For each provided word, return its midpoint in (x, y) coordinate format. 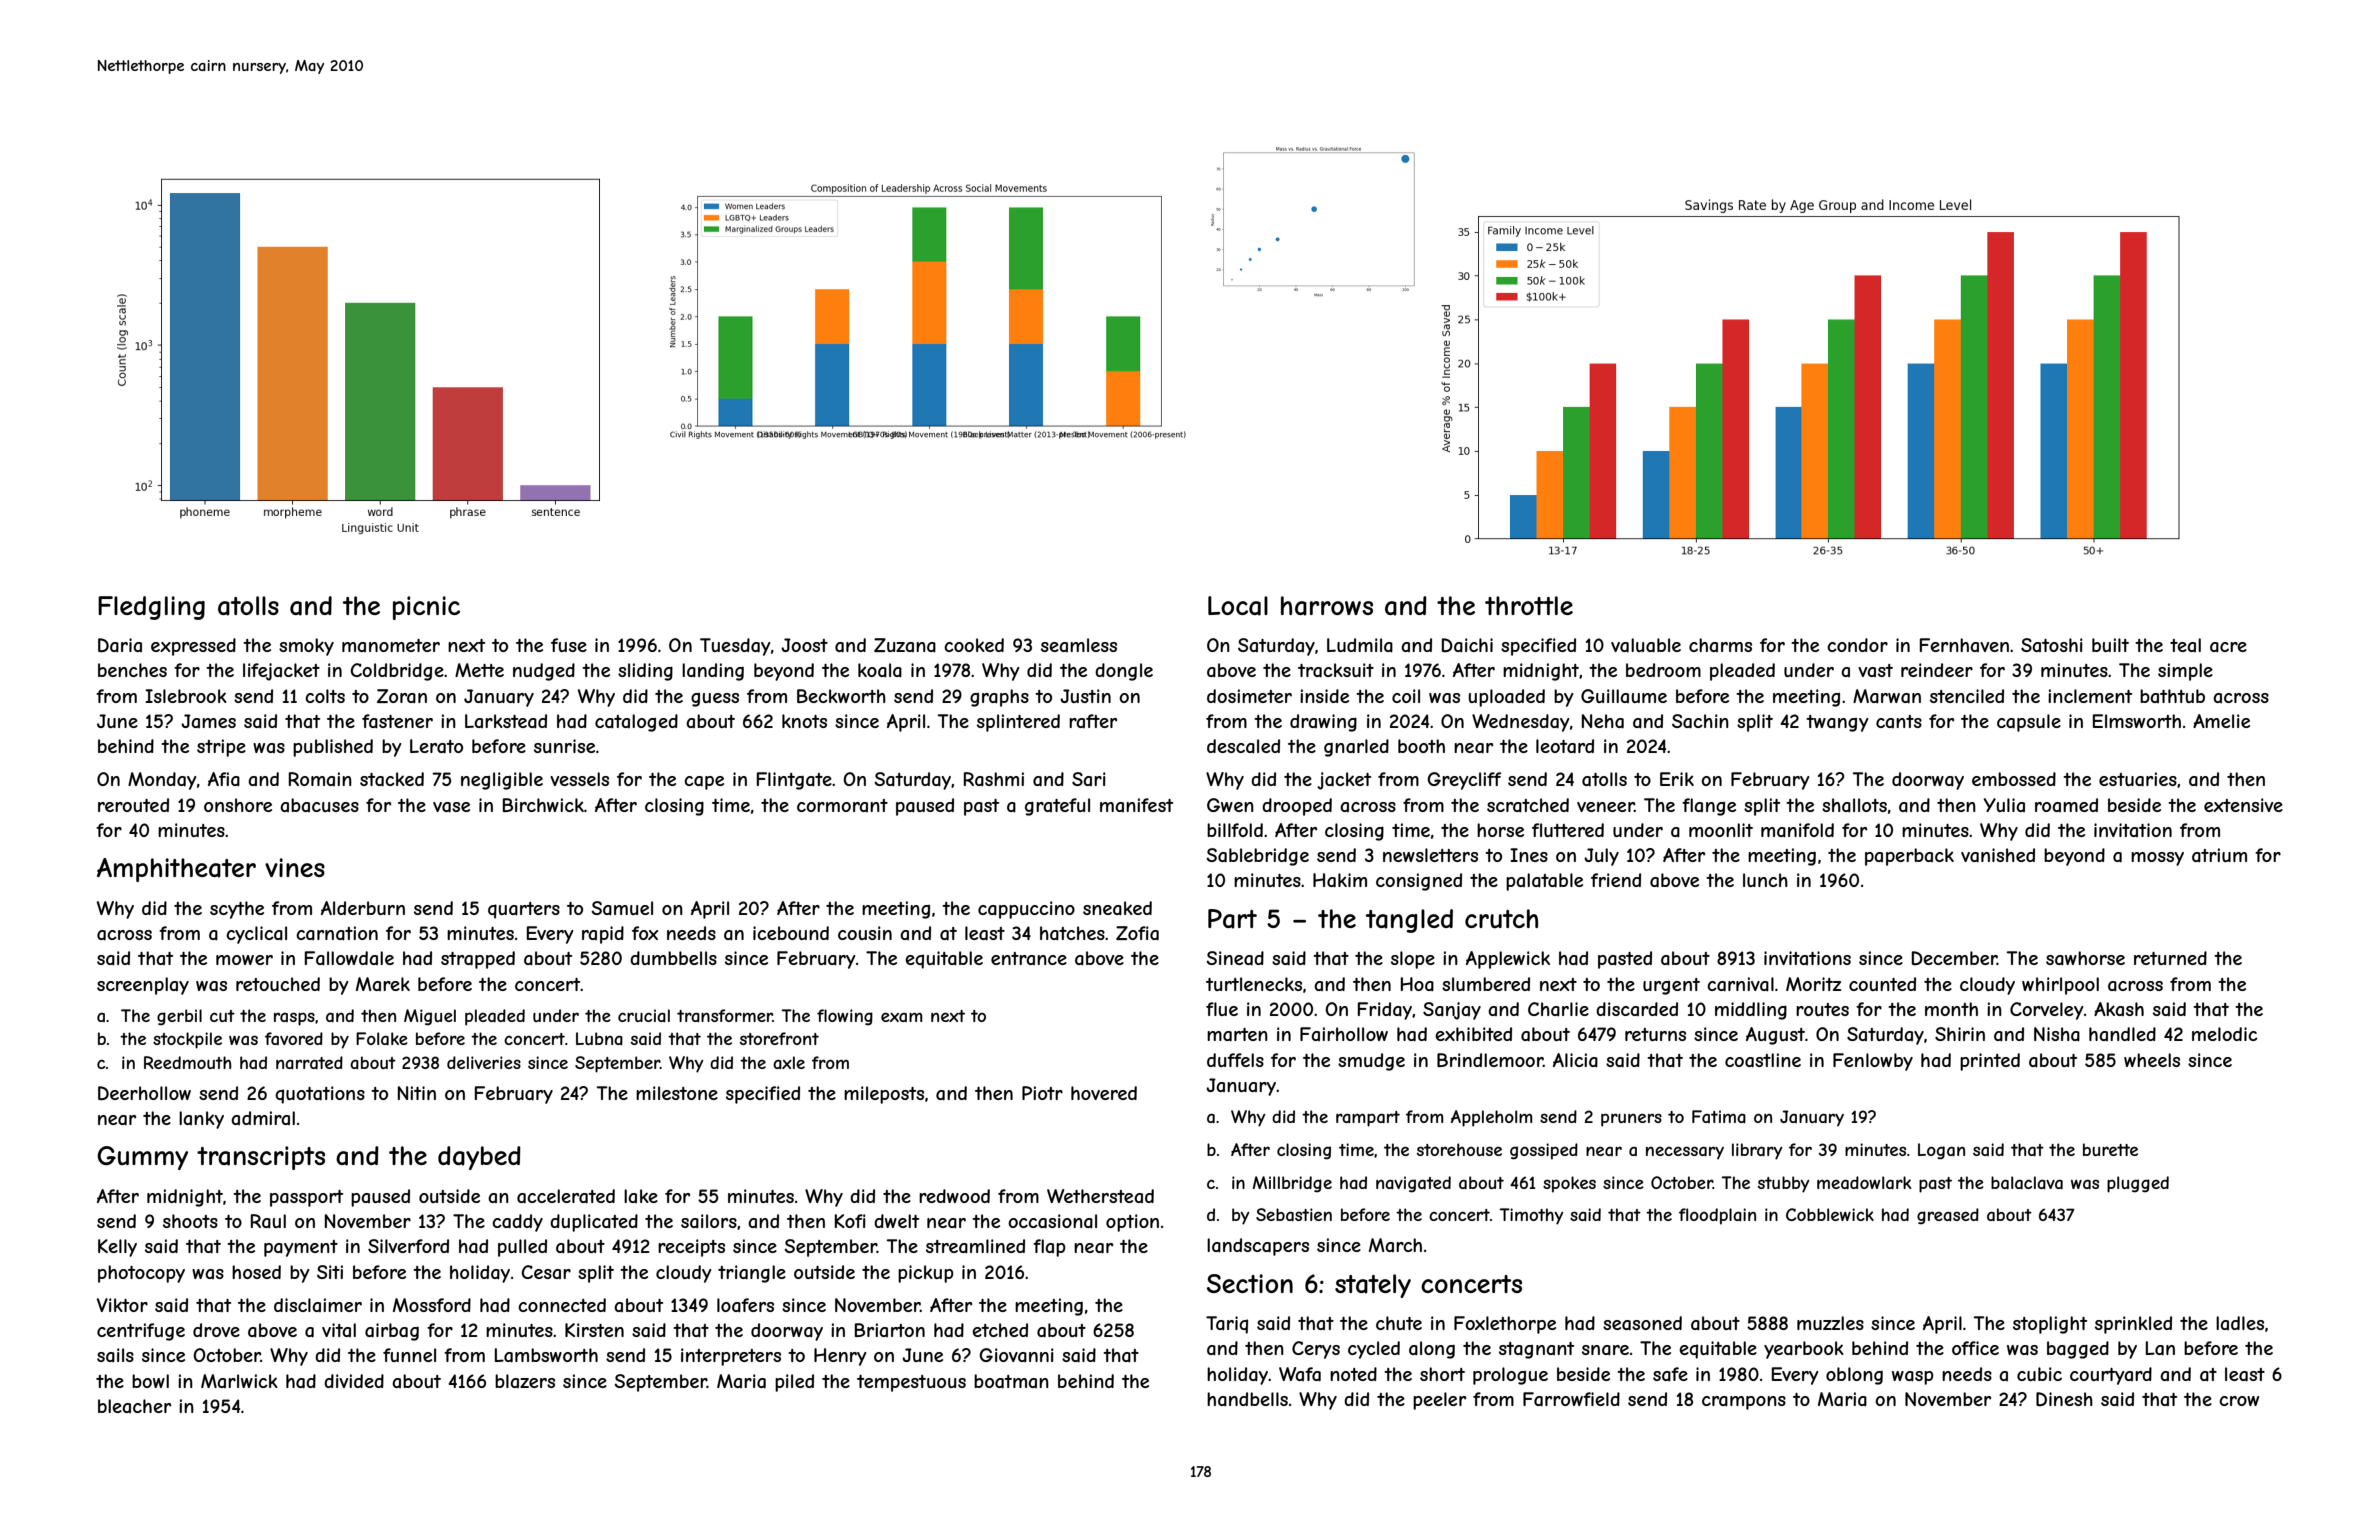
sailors (709, 1221)
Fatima (1719, 1116)
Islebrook (186, 696)
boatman (1011, 1381)
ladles (2240, 1323)
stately (1373, 1286)
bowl (150, 1381)
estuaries (2138, 779)
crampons (1744, 1403)
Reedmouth (187, 1062)
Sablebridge (1257, 857)
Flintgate (794, 781)
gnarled (1356, 748)
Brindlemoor (1490, 1060)
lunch (1765, 880)
